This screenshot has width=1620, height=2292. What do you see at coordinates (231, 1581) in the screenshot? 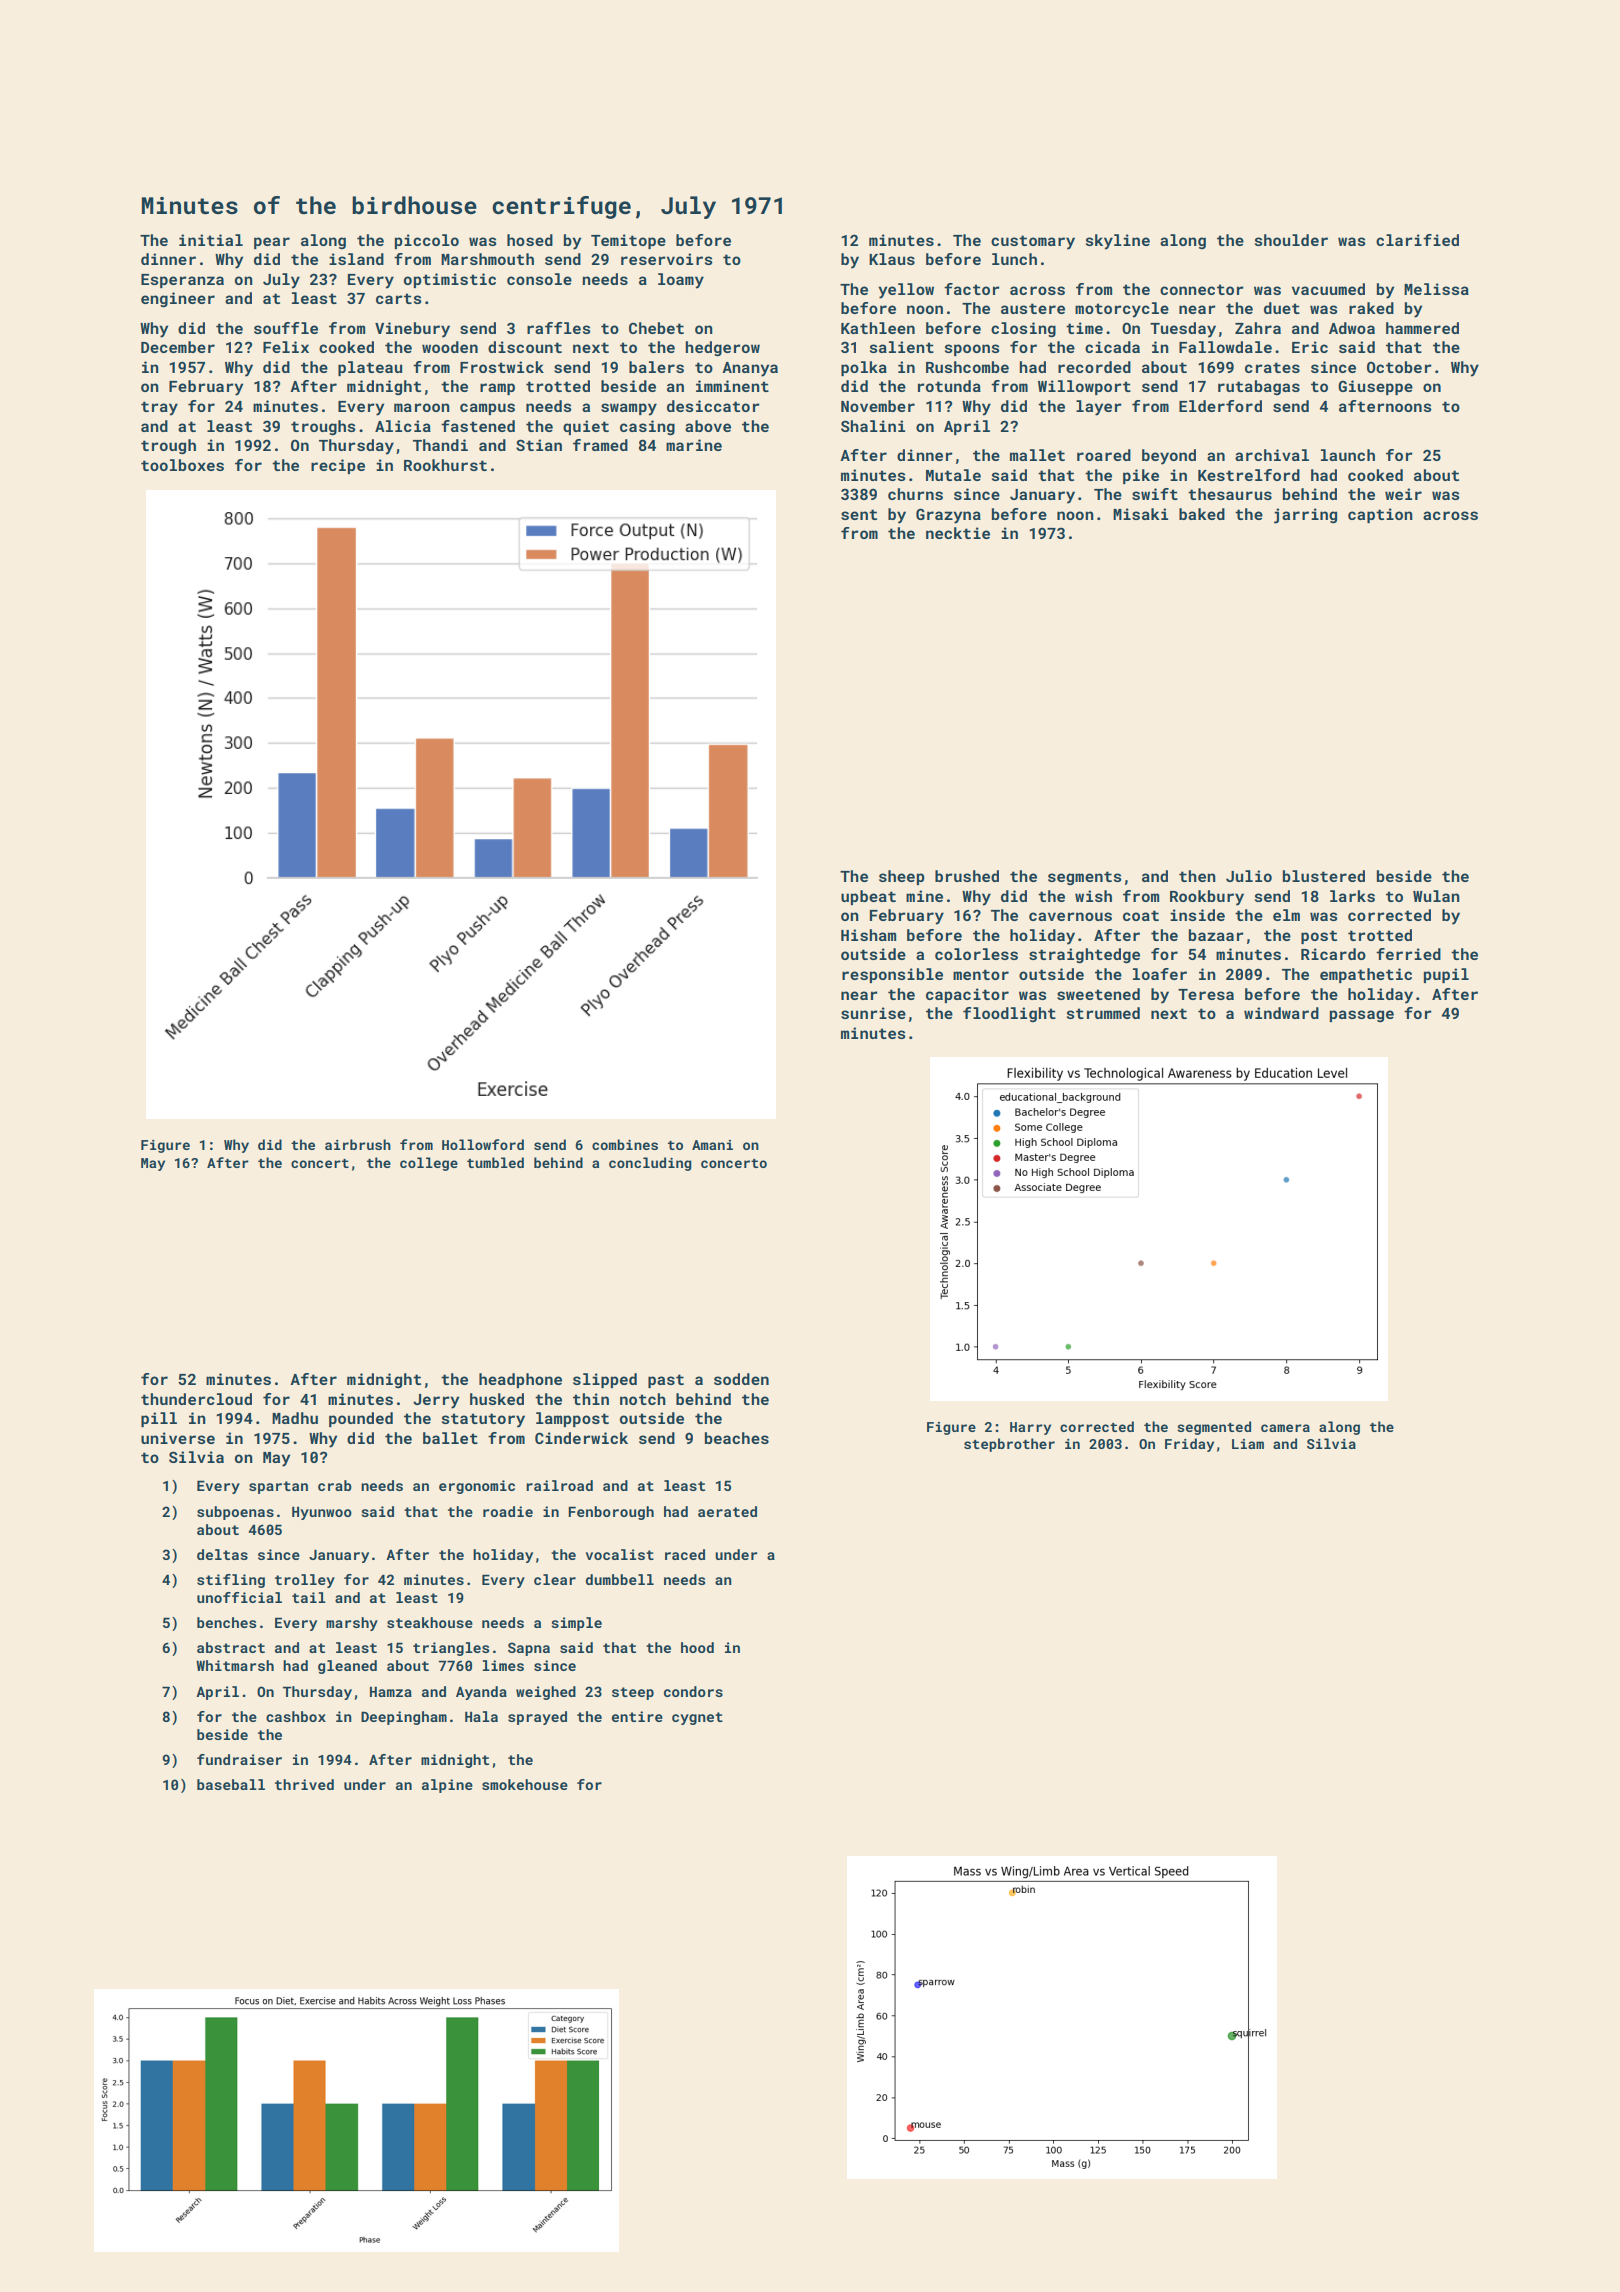
I see `stifling` at bounding box center [231, 1581].
